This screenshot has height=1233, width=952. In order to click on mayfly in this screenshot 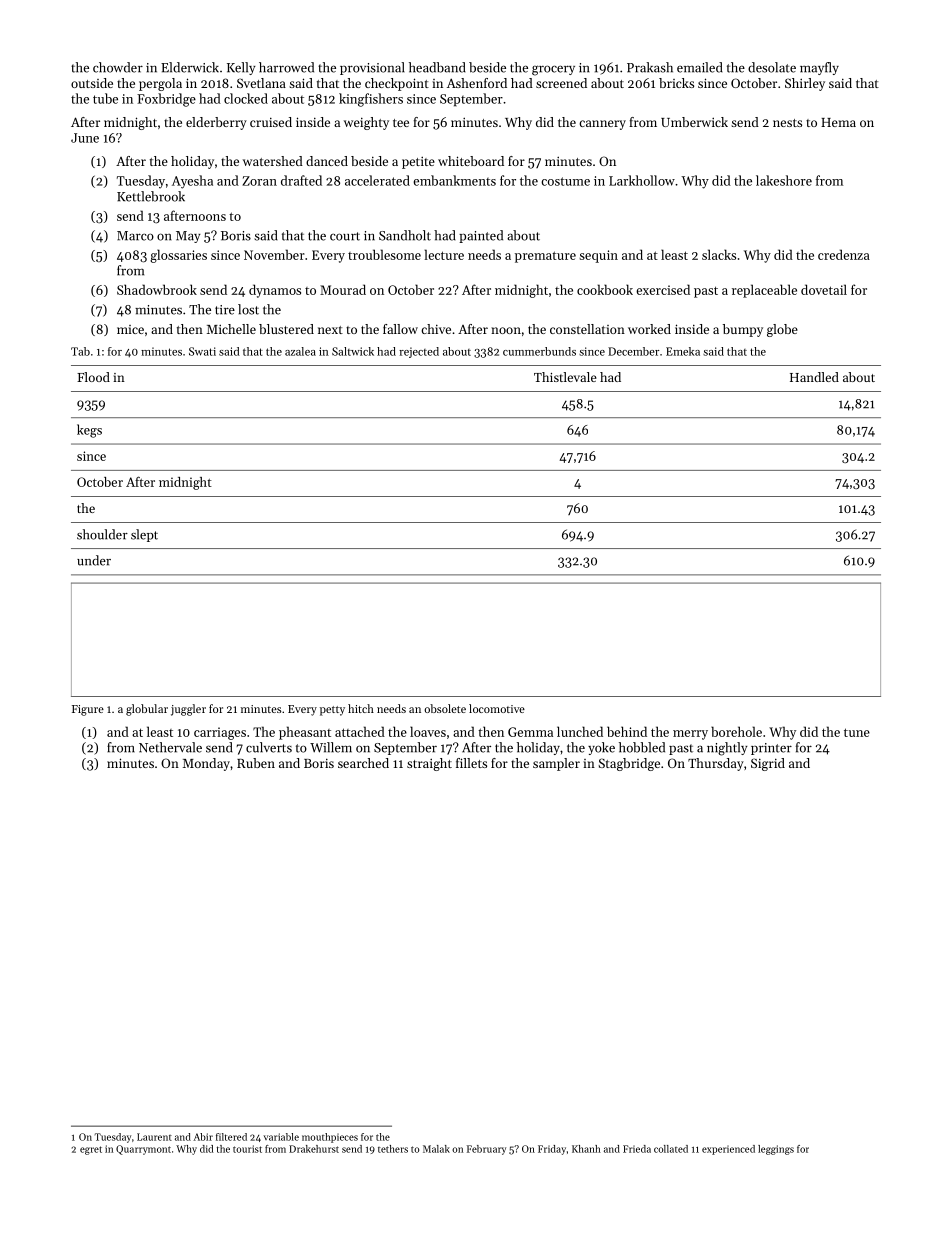, I will do `click(819, 68)`.
